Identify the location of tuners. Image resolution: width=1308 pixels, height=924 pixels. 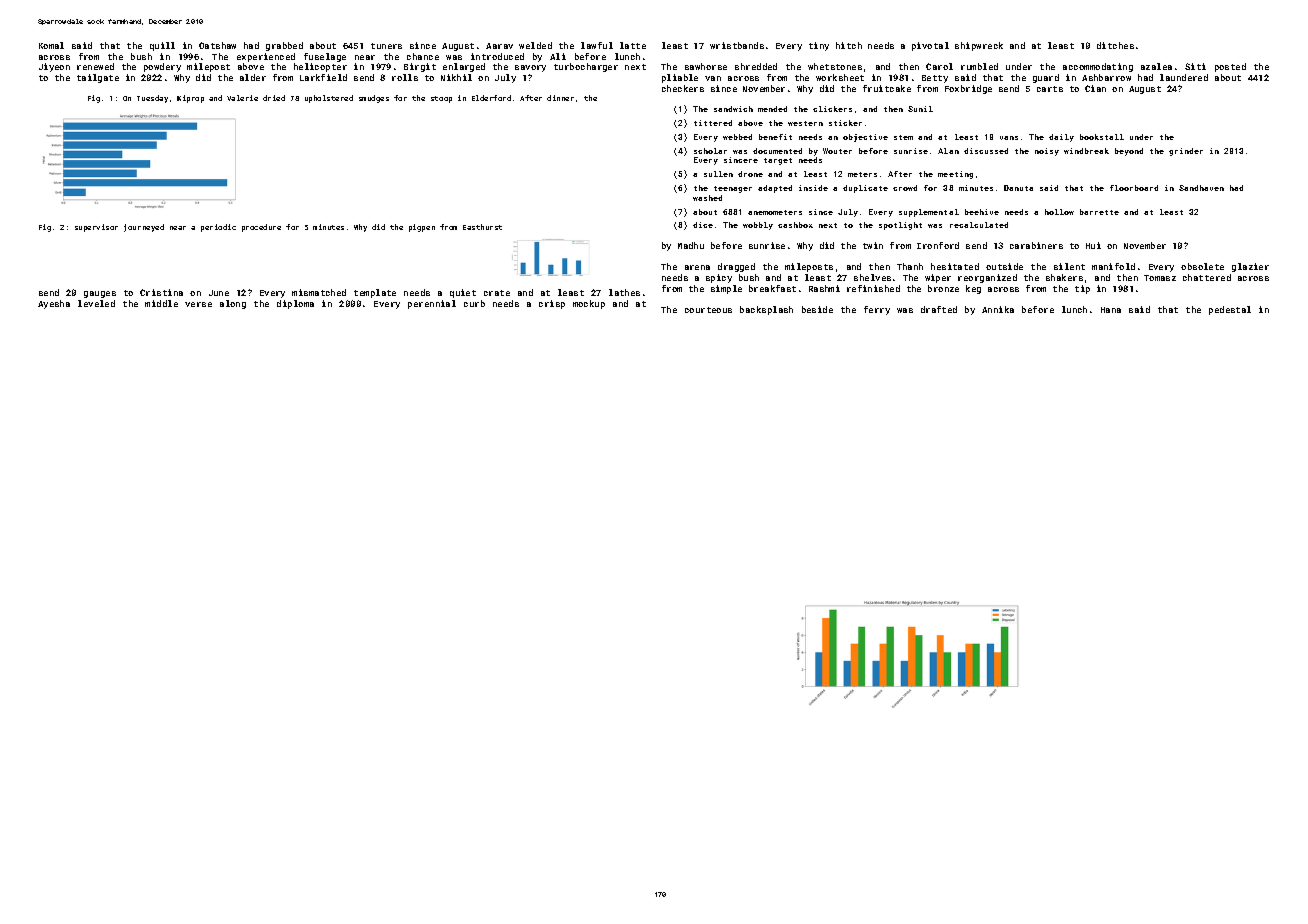
(386, 46).
